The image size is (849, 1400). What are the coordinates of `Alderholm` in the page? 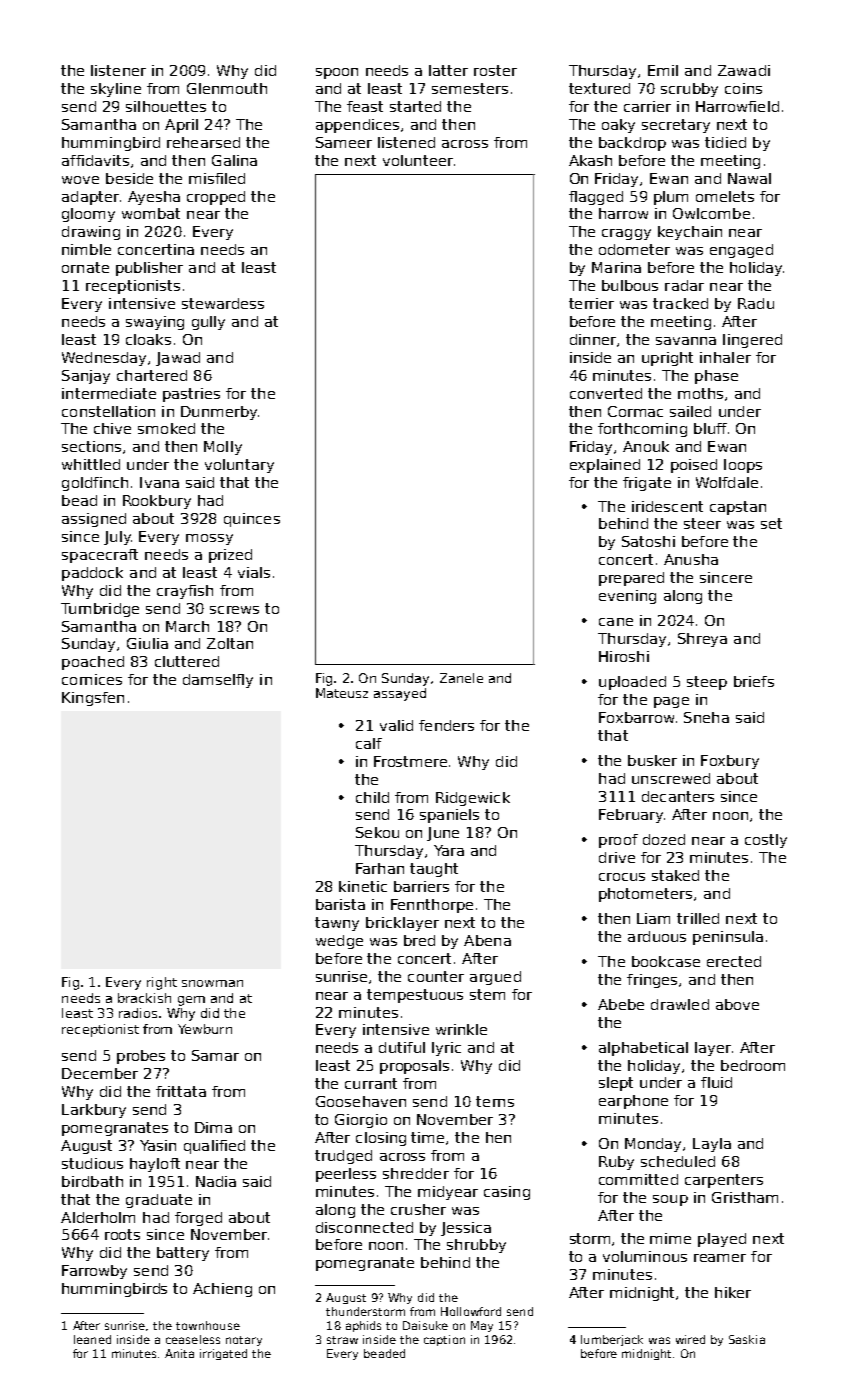 It's located at (98, 1217).
